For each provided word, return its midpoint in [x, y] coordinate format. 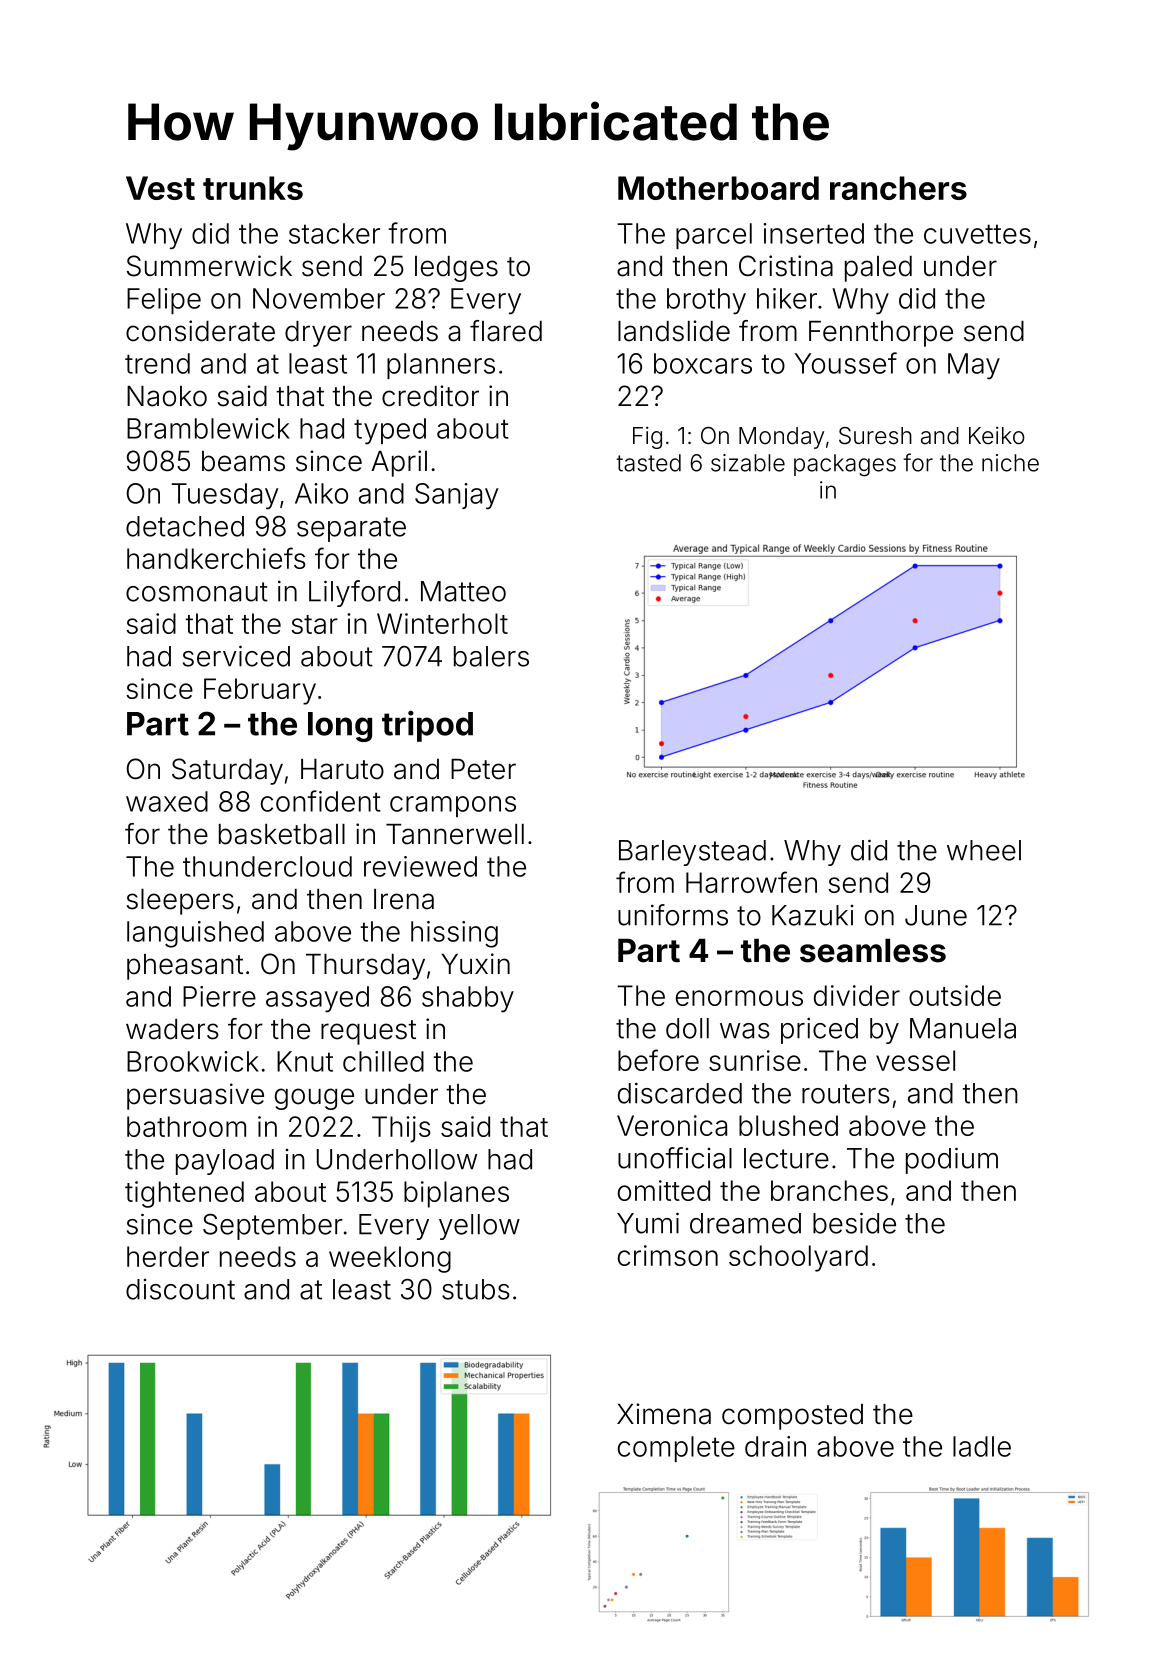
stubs [476, 1289]
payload [225, 1162]
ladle [982, 1446]
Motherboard [718, 188]
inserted [813, 233]
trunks [253, 188]
